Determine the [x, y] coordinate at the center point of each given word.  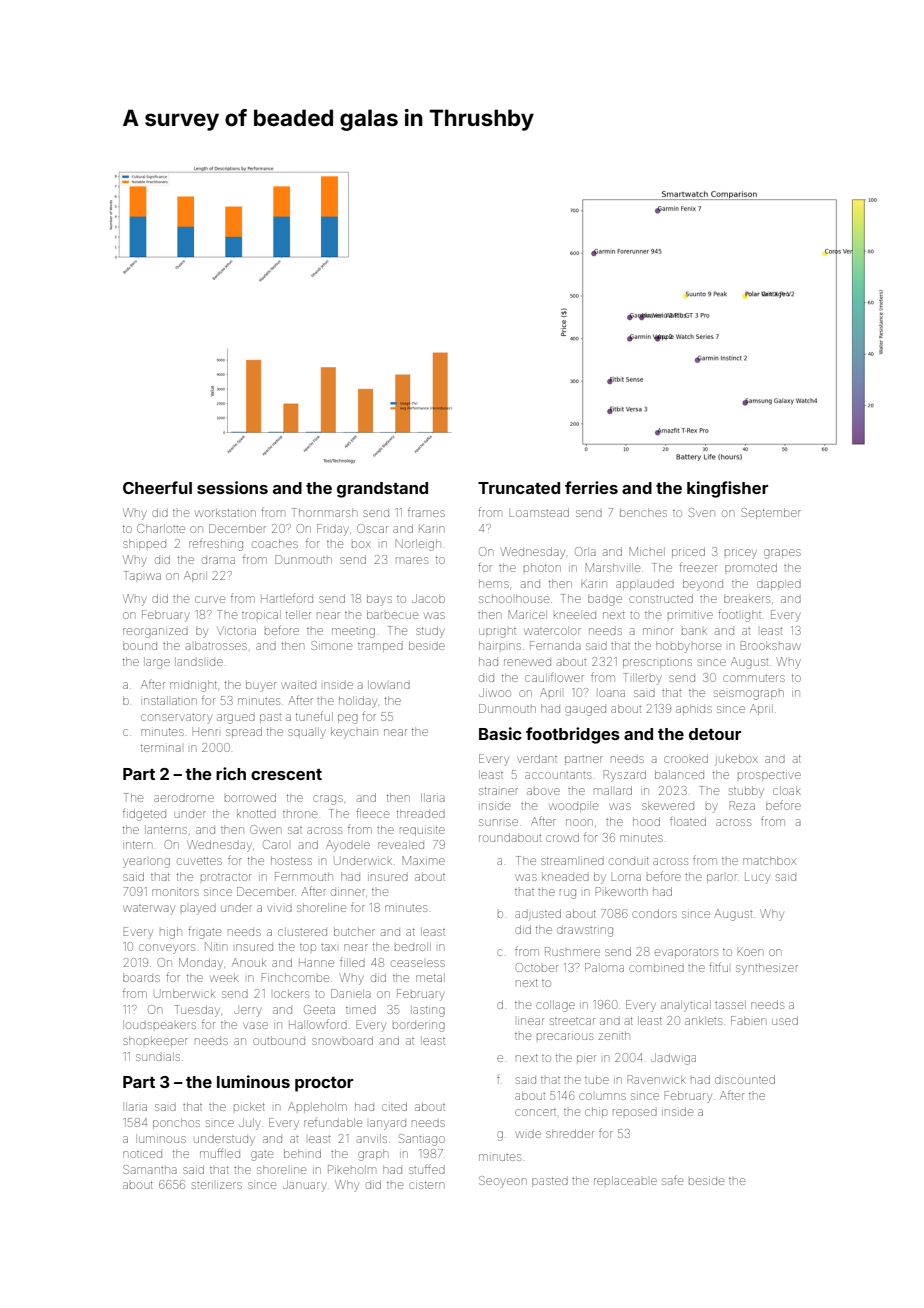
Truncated [519, 488]
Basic [500, 733]
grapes [782, 554]
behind [302, 1153]
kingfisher [727, 489]
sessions [232, 487]
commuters [754, 678]
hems [494, 583]
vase [255, 1025]
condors [654, 913]
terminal [161, 748]
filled [352, 962]
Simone [331, 645]
